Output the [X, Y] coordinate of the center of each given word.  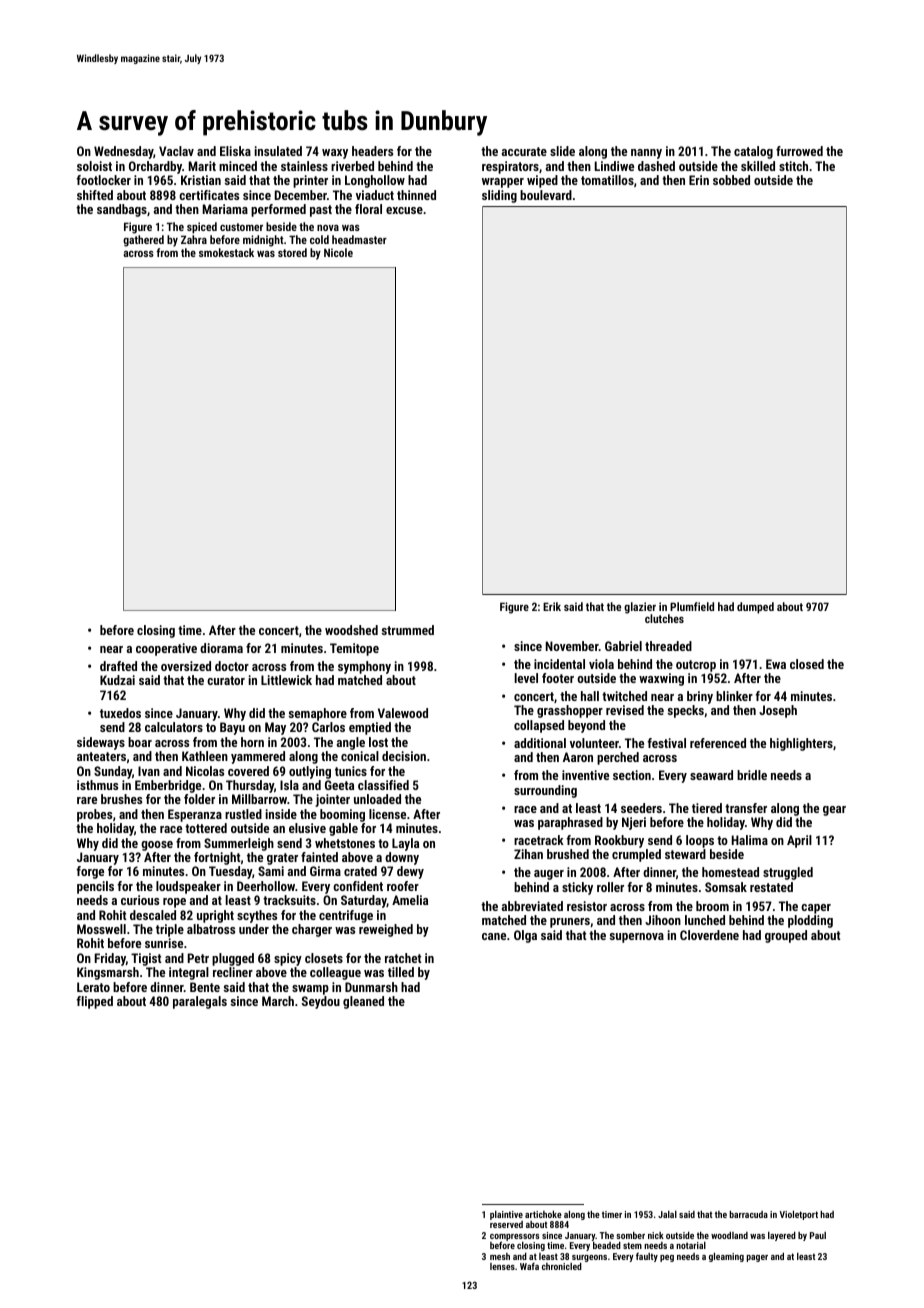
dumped [755, 608]
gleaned [363, 1002]
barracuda [748, 1214]
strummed [408, 630]
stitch [793, 166]
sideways [101, 743]
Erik [552, 606]
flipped [94, 1002]
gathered [143, 241]
